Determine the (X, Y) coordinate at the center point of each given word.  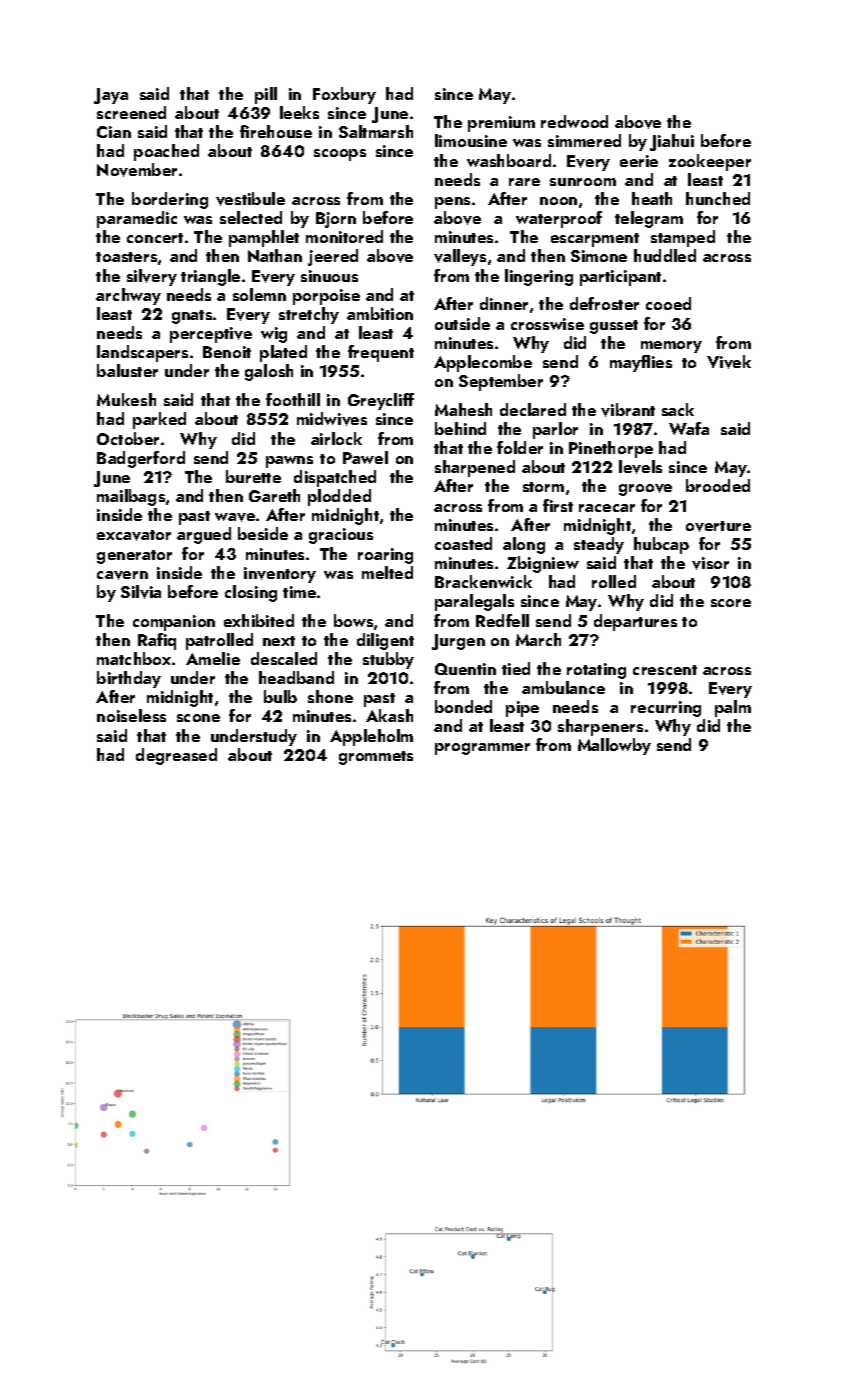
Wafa (689, 428)
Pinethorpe (611, 449)
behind (460, 428)
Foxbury (344, 95)
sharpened (475, 468)
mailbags (131, 497)
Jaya (111, 96)
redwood (574, 121)
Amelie (213, 658)
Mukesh (126, 399)
